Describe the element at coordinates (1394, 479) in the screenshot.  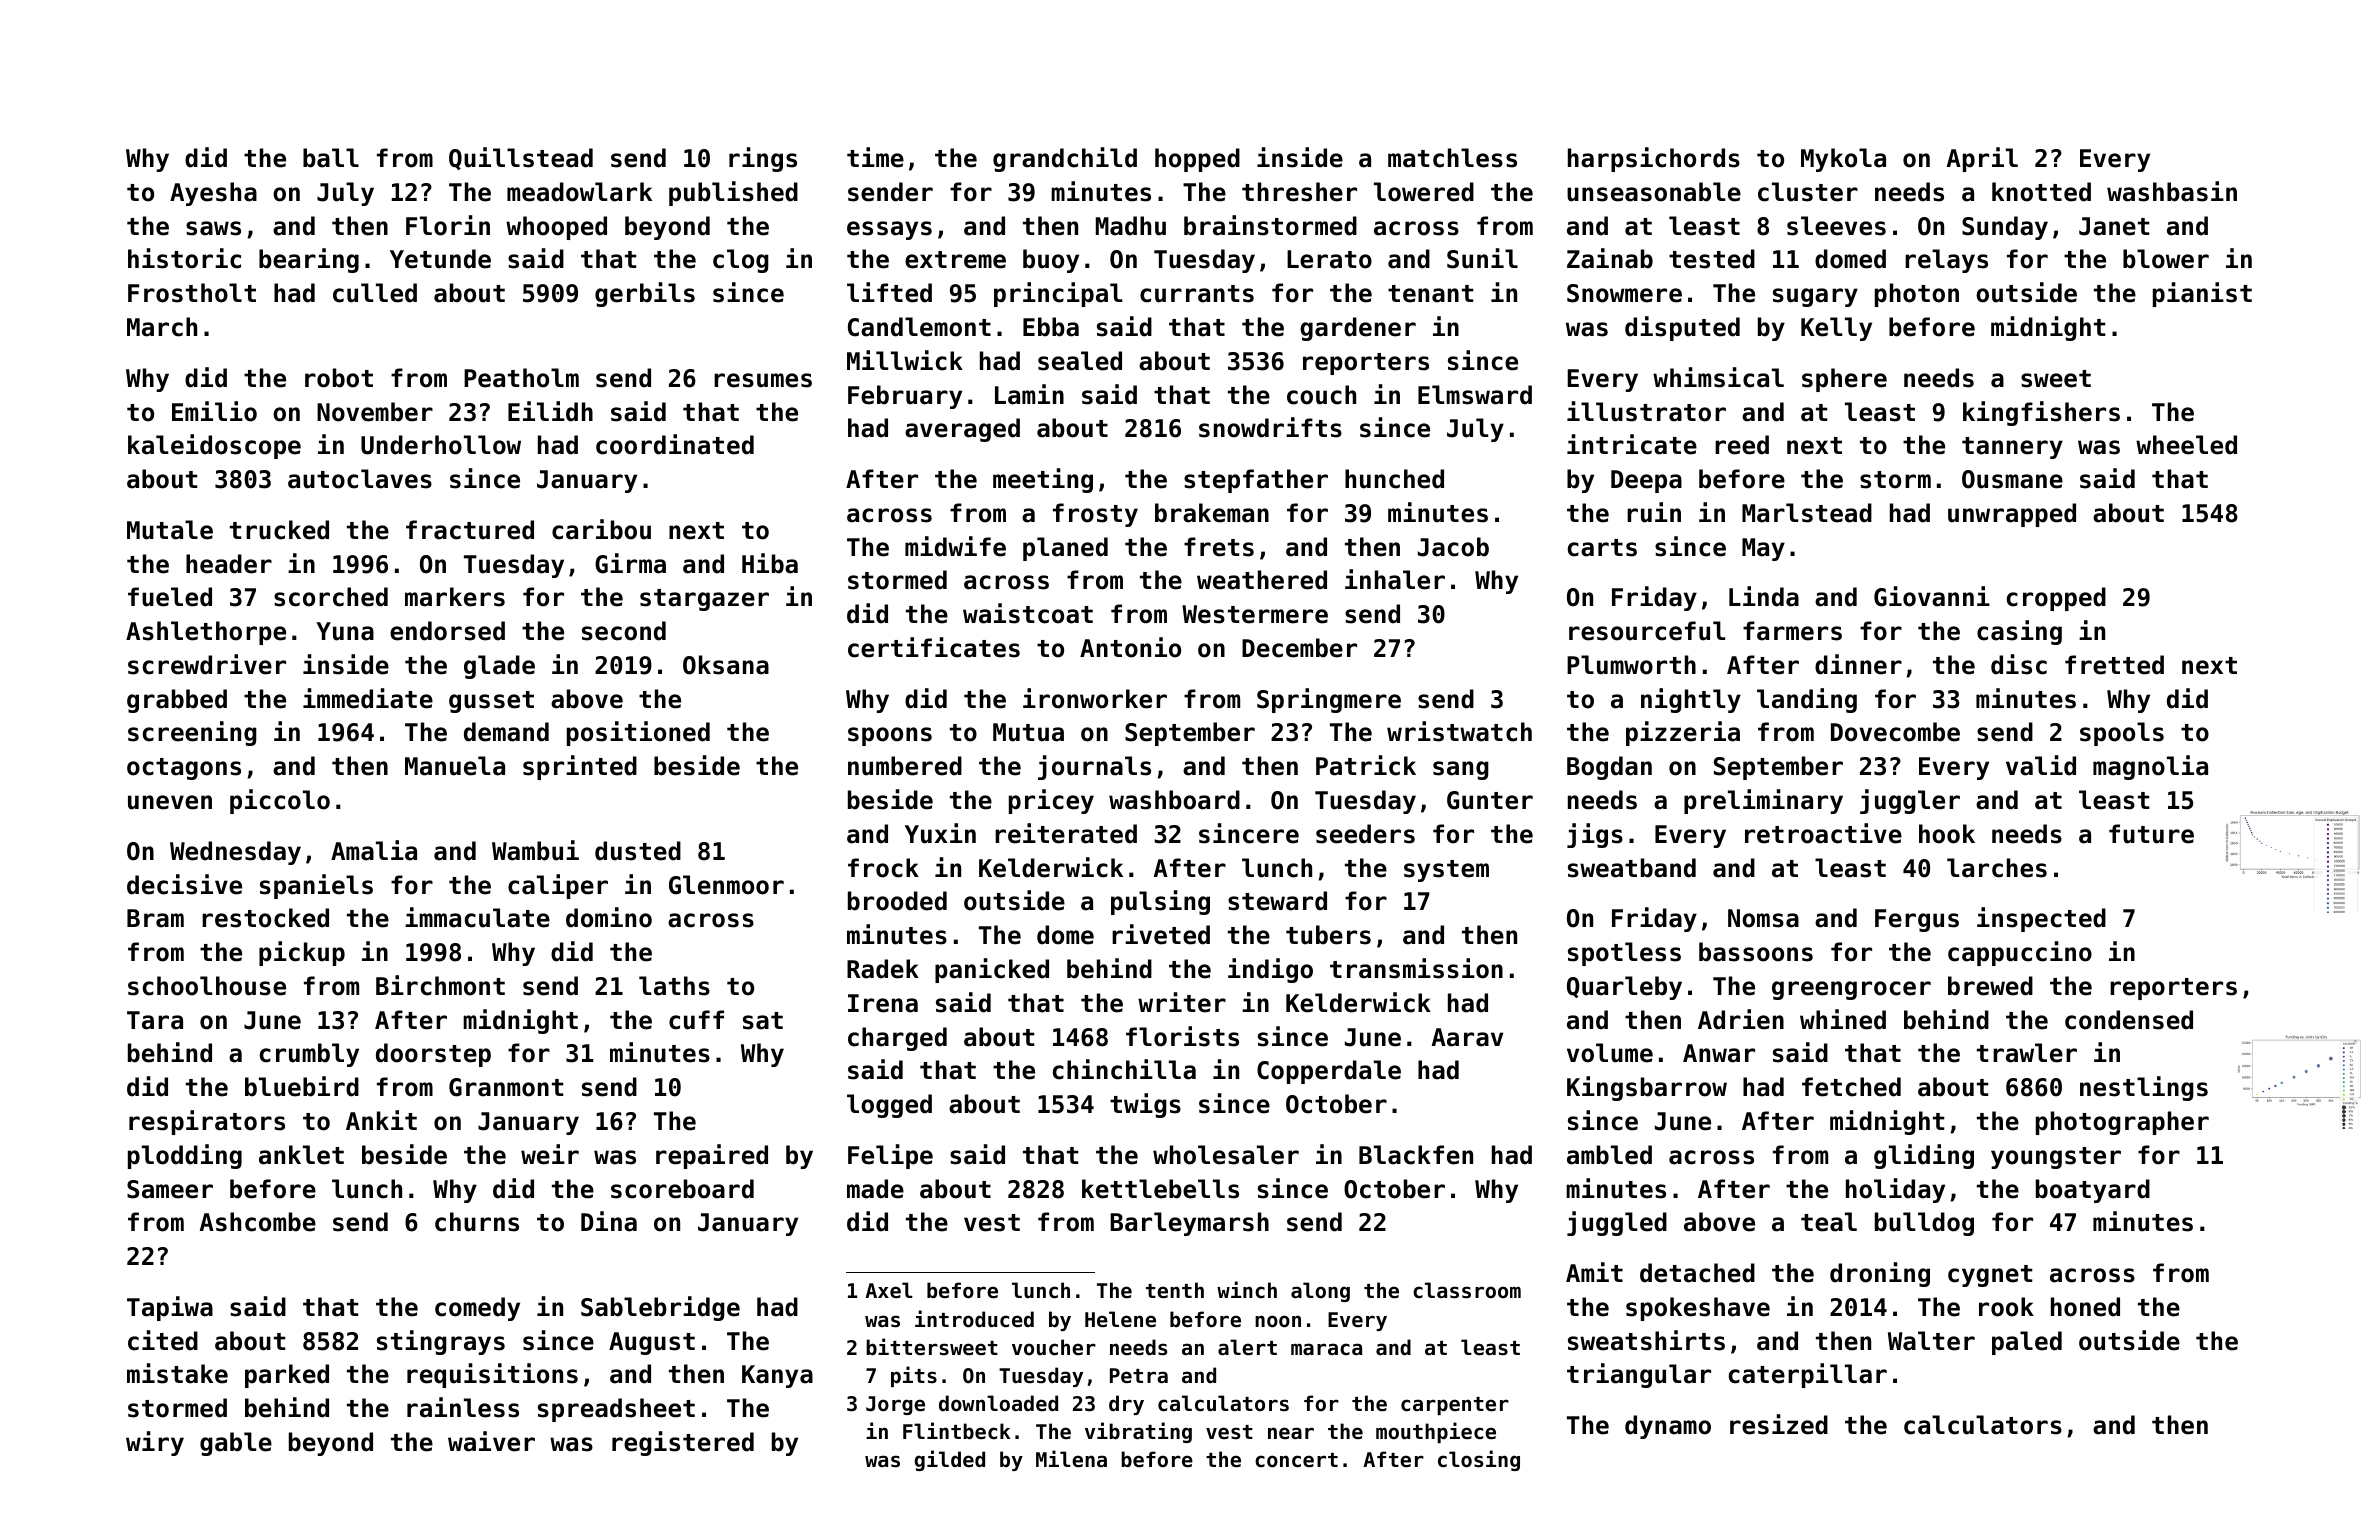
I see `hunched` at that location.
